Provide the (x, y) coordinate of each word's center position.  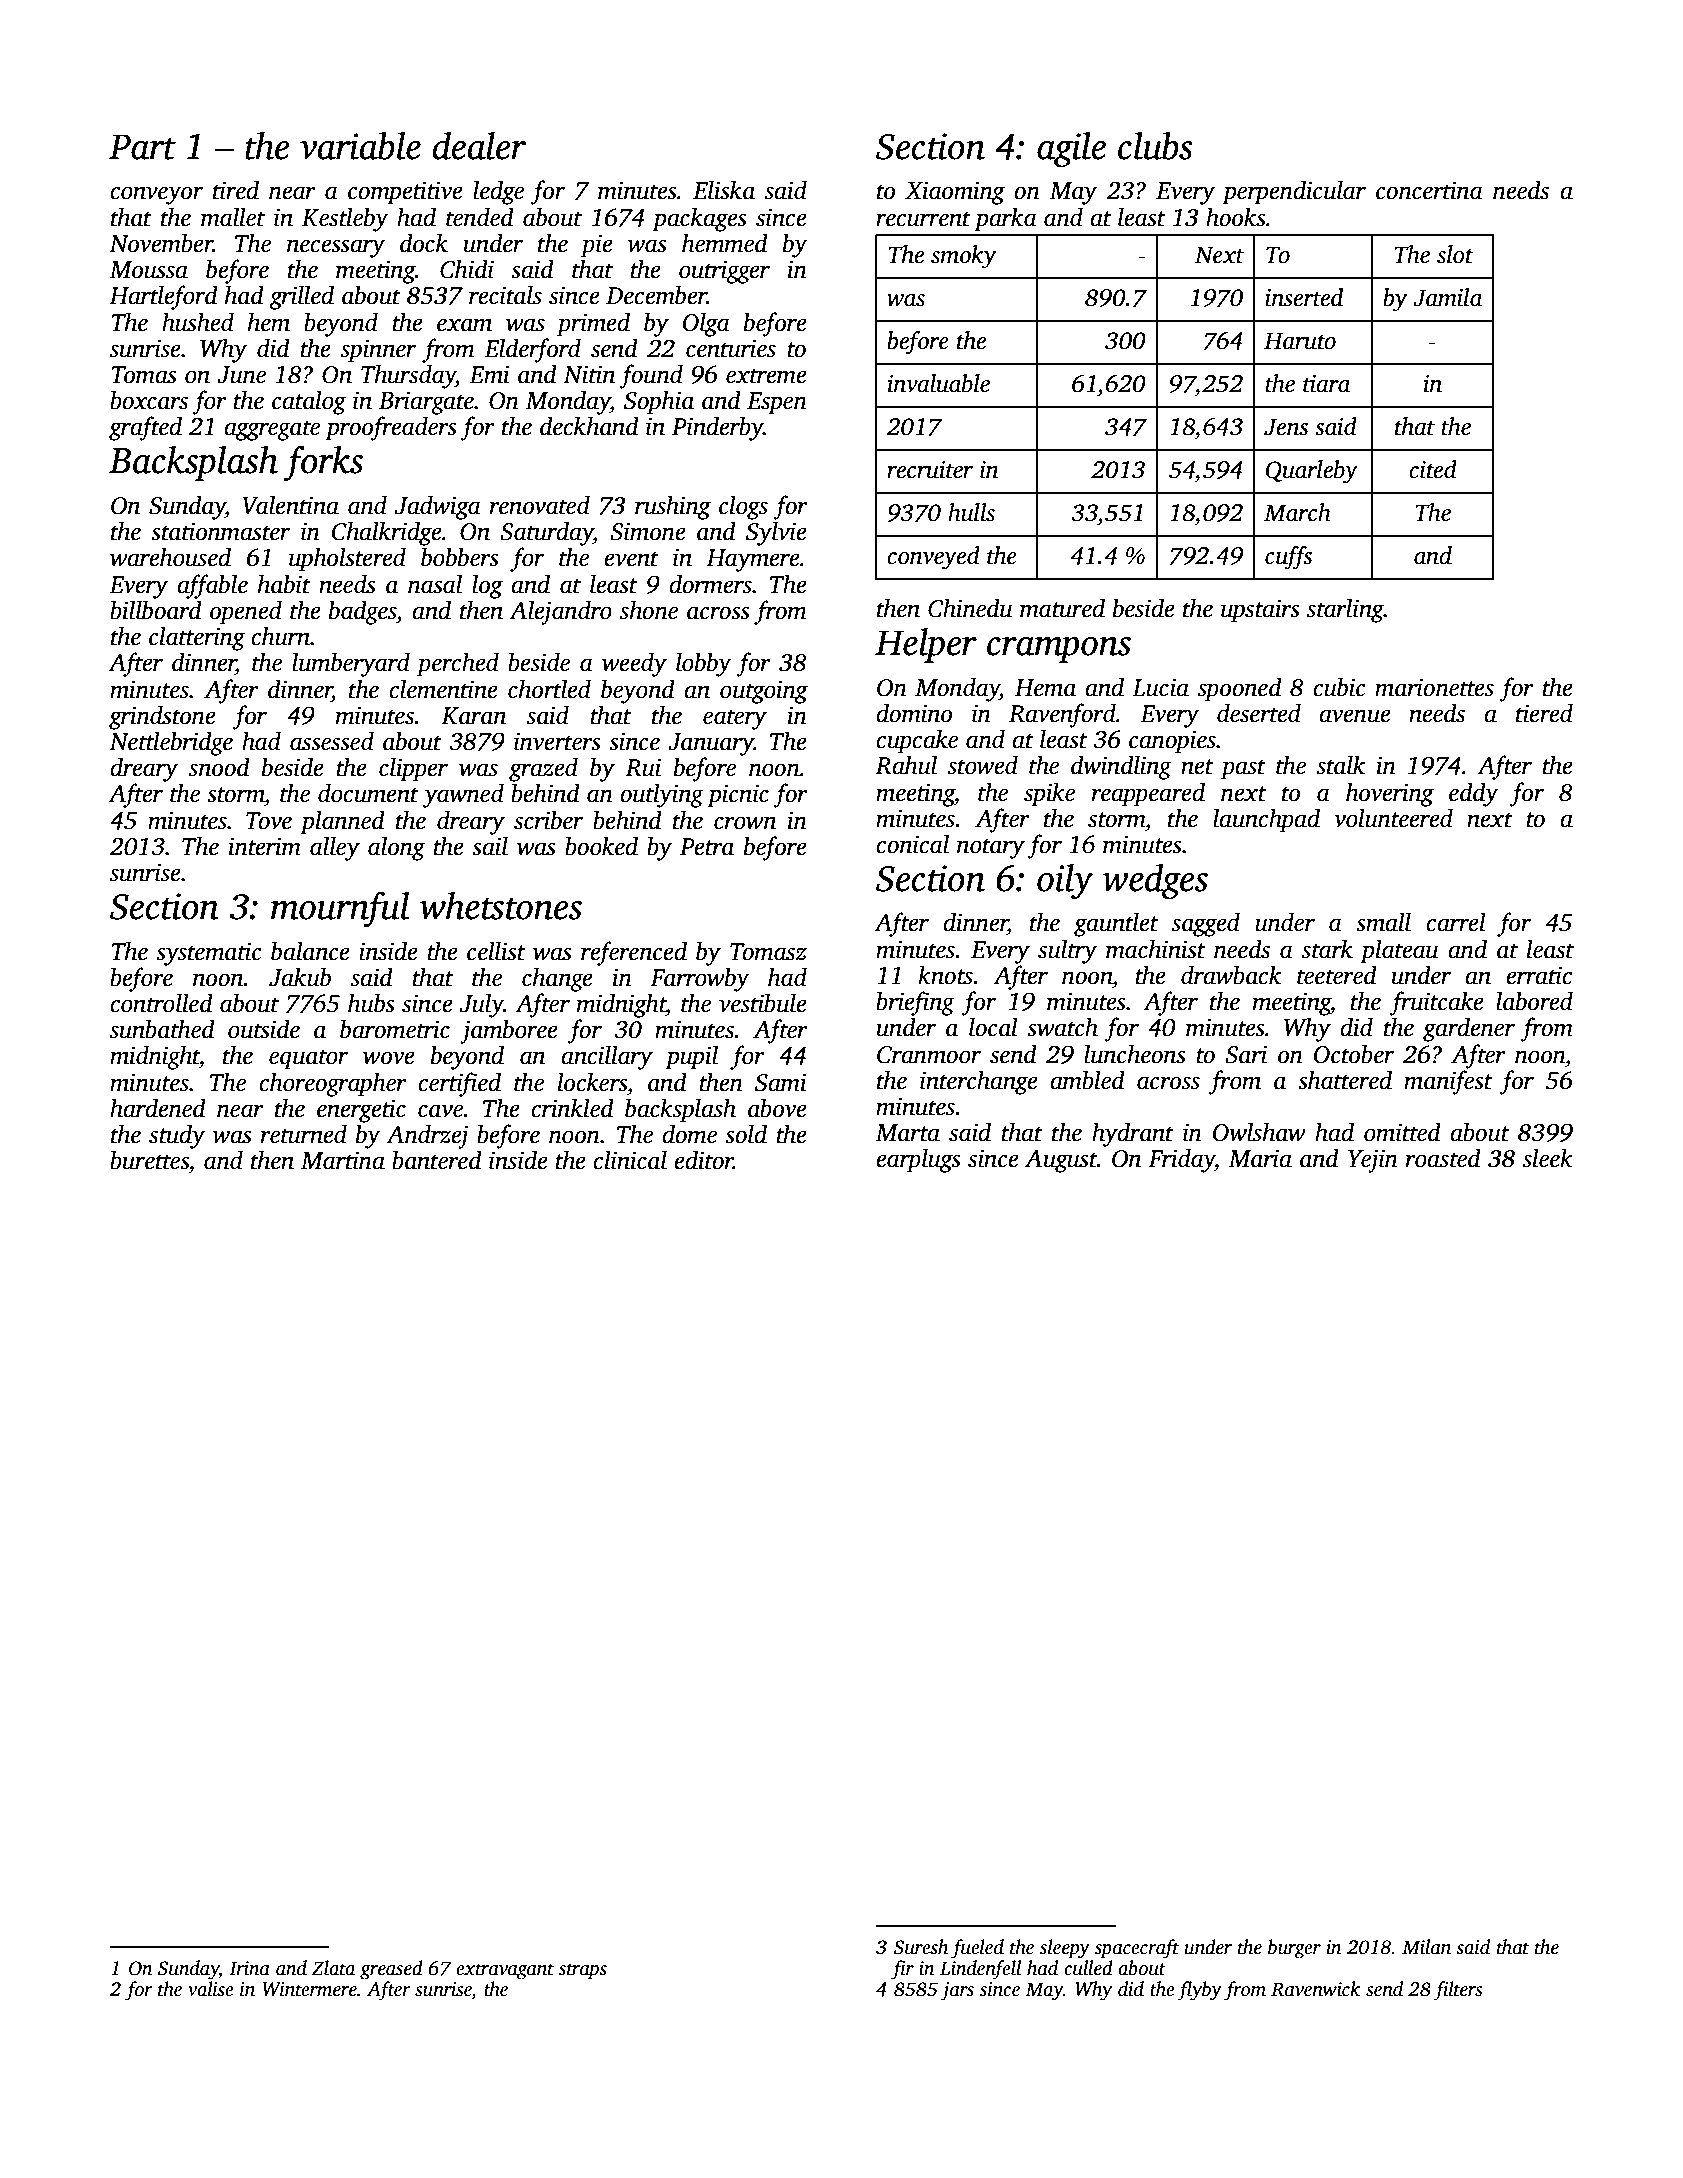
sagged (1206, 924)
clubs (1155, 146)
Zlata (333, 1968)
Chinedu (970, 608)
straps (583, 1971)
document (368, 793)
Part (142, 147)
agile (1071, 150)
